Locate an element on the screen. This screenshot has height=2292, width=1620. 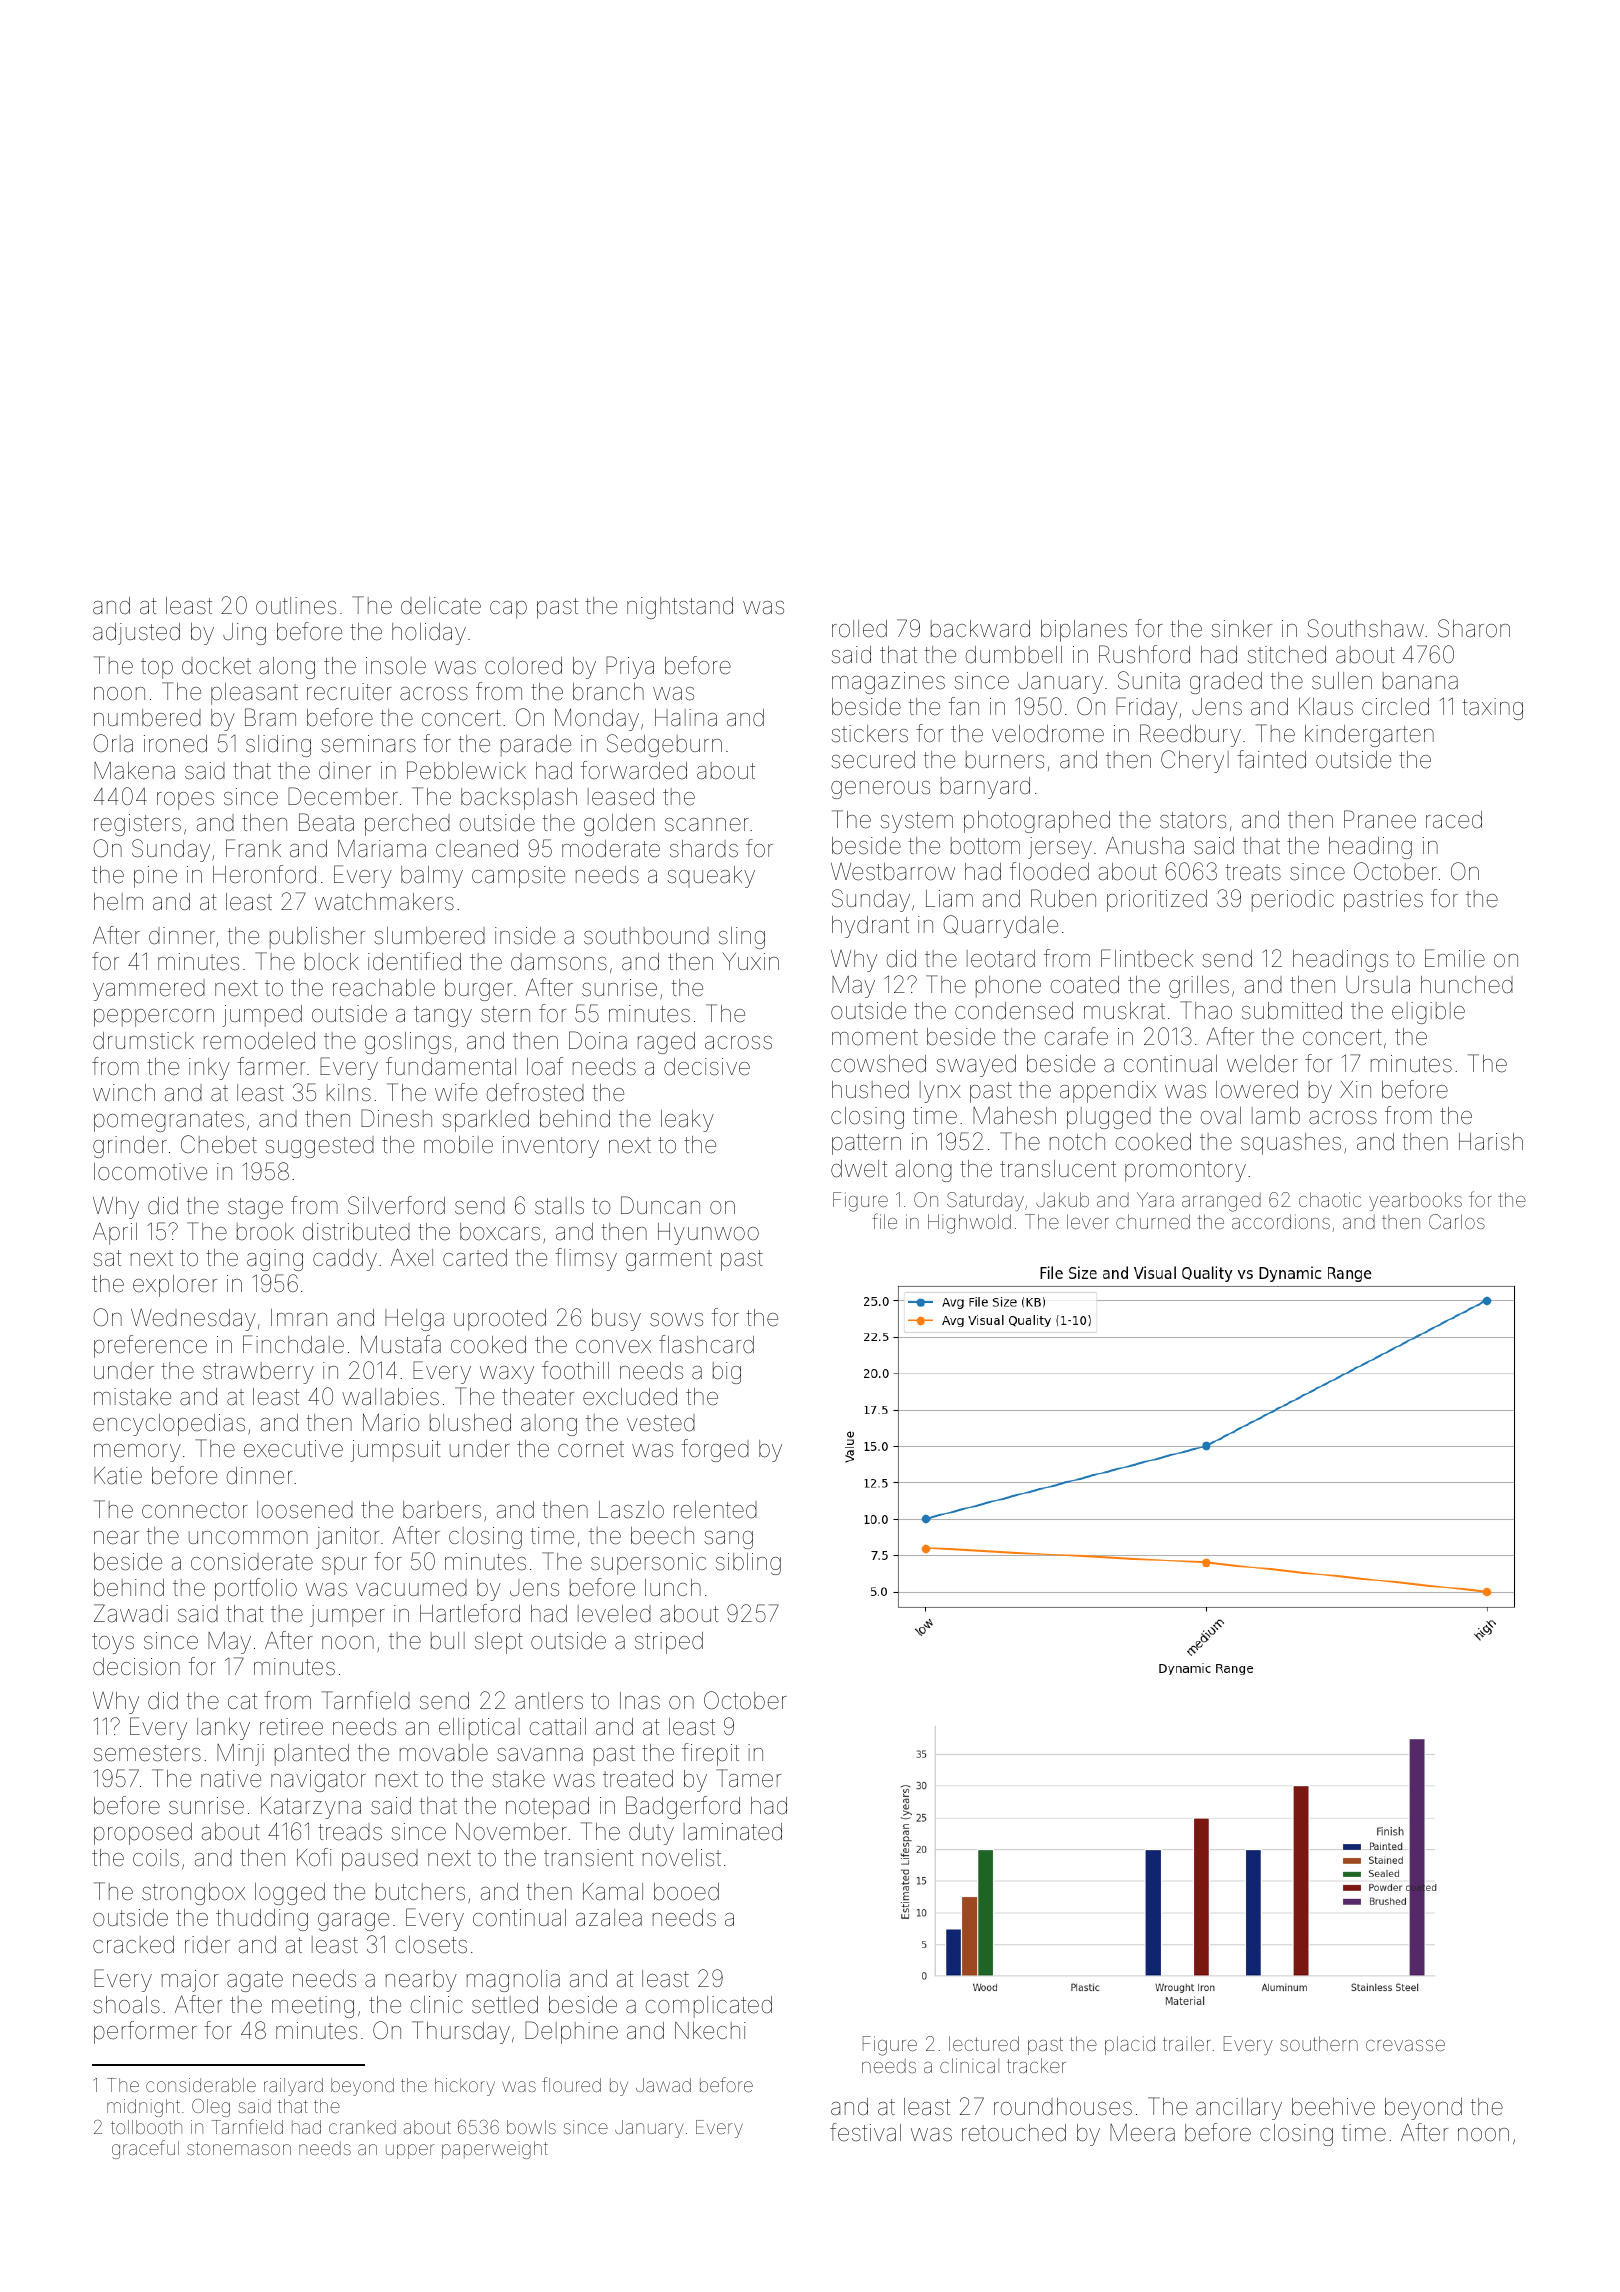
Tamer is located at coordinates (748, 1778).
